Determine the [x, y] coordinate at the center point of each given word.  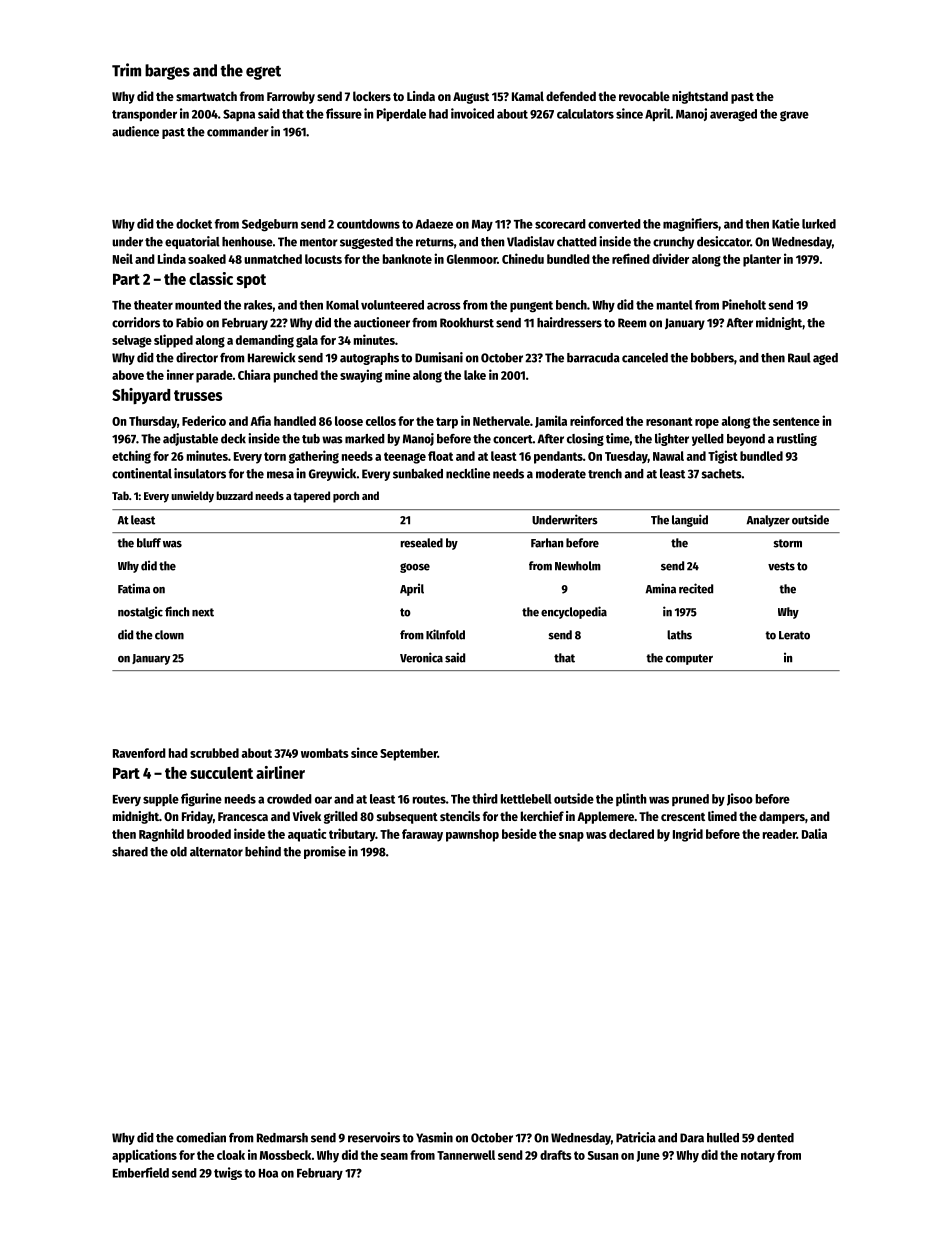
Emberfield [141, 1172]
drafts [556, 1155]
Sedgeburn [270, 225]
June [648, 1156]
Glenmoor [472, 259]
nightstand [700, 97]
